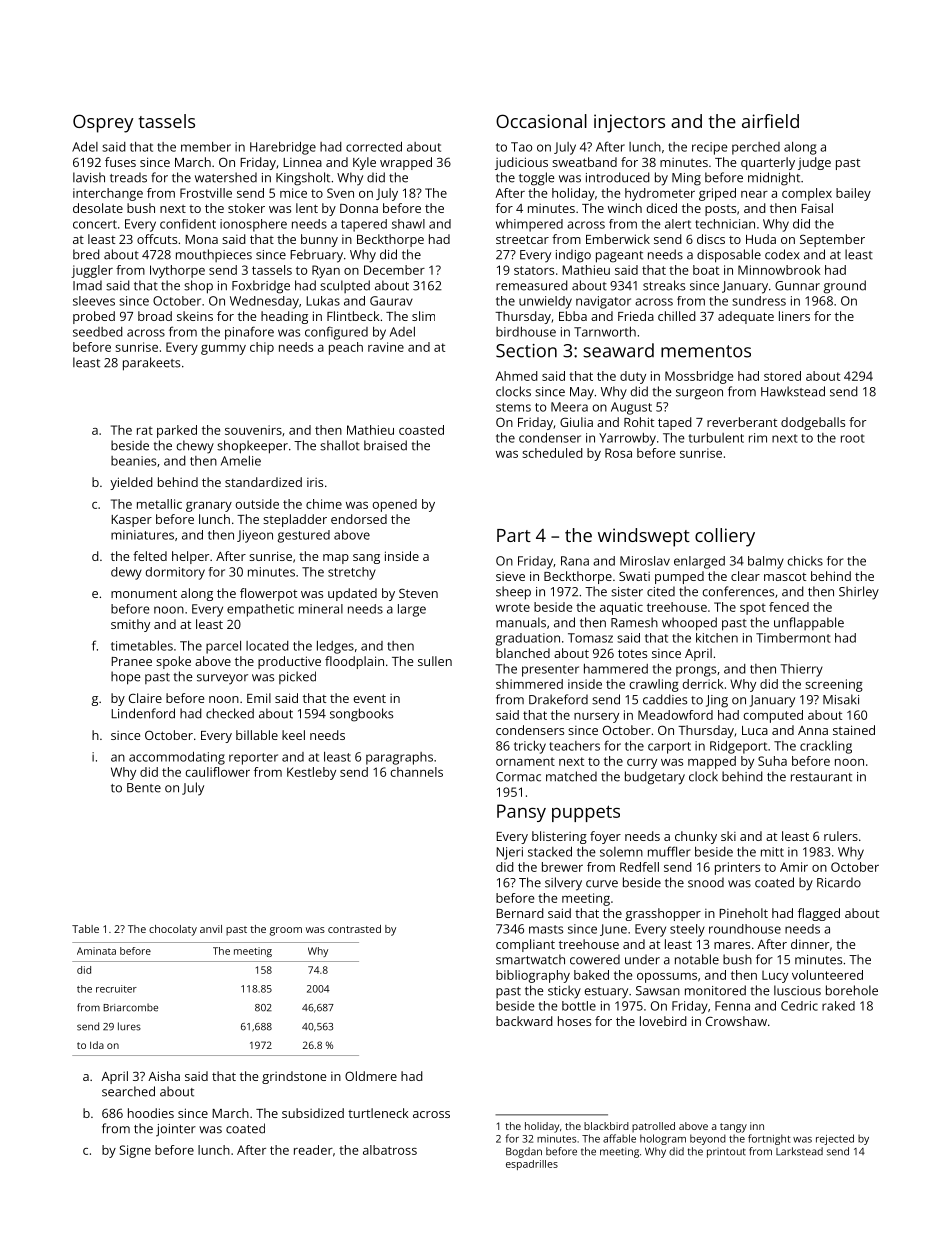  What do you see at coordinates (541, 121) in the page?
I see `Occasional` at bounding box center [541, 121].
